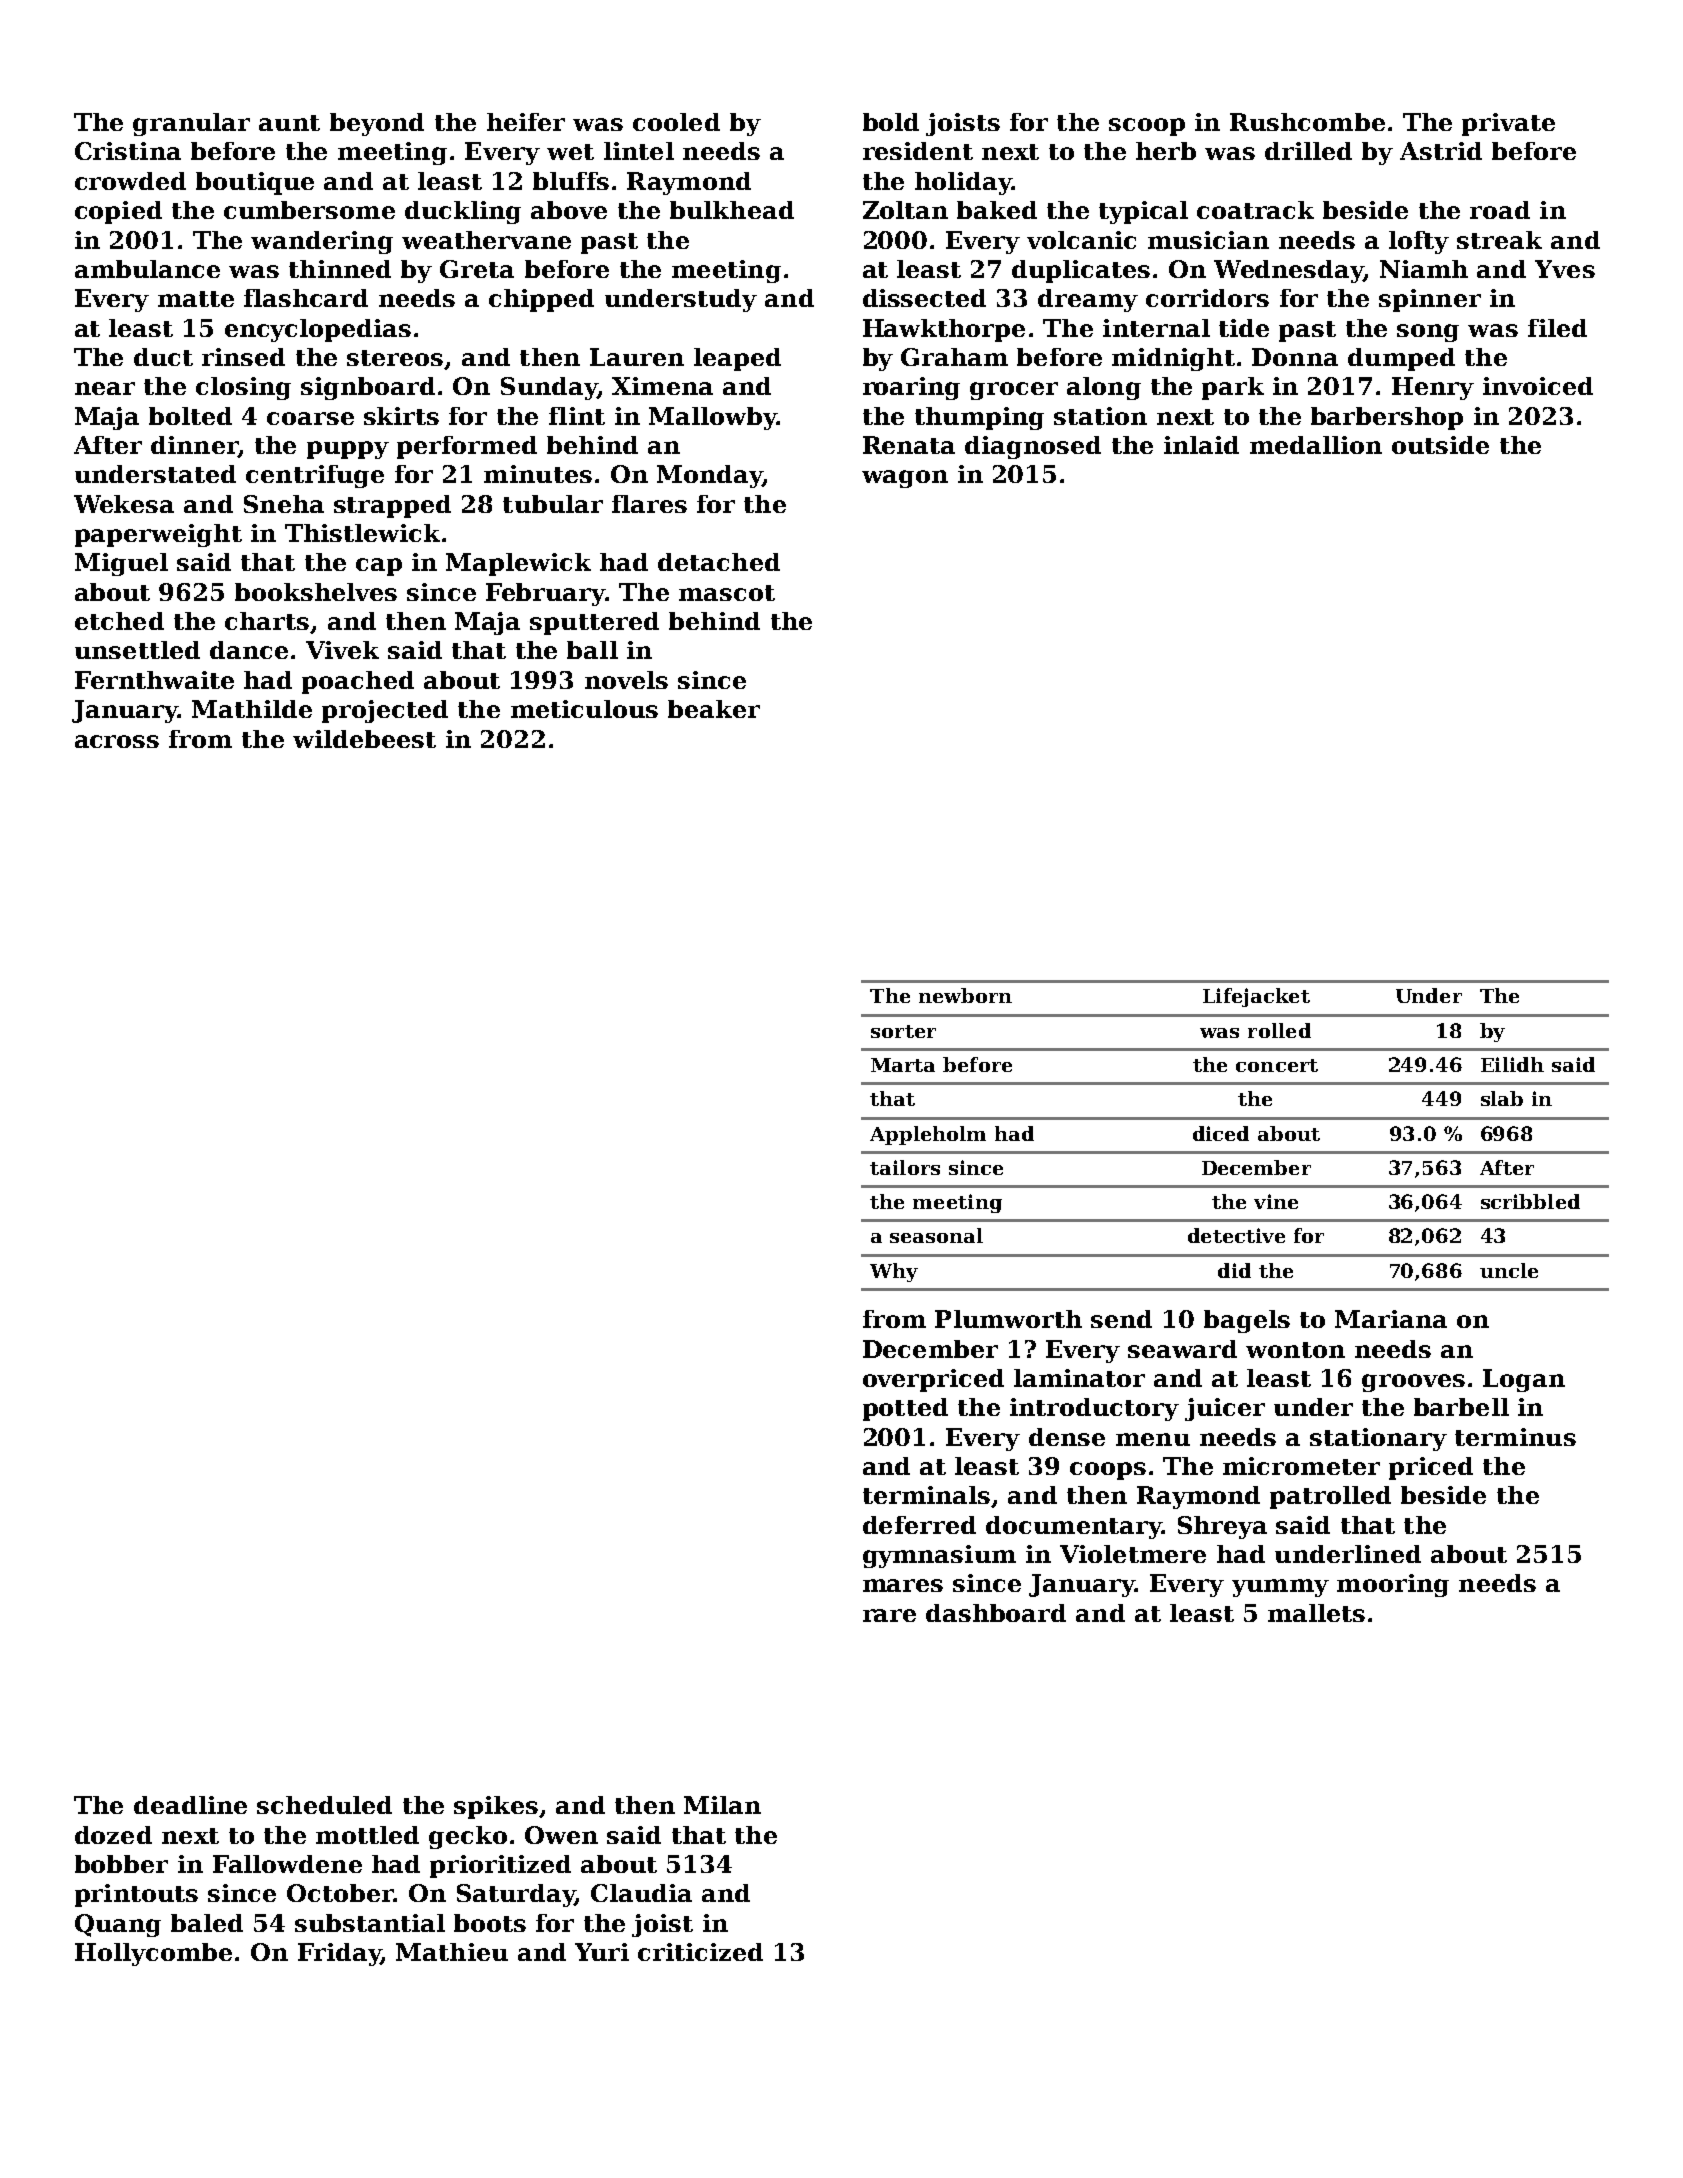 This screenshot has height=2178, width=1683. Describe the element at coordinates (727, 593) in the screenshot. I see `mascot` at that location.
